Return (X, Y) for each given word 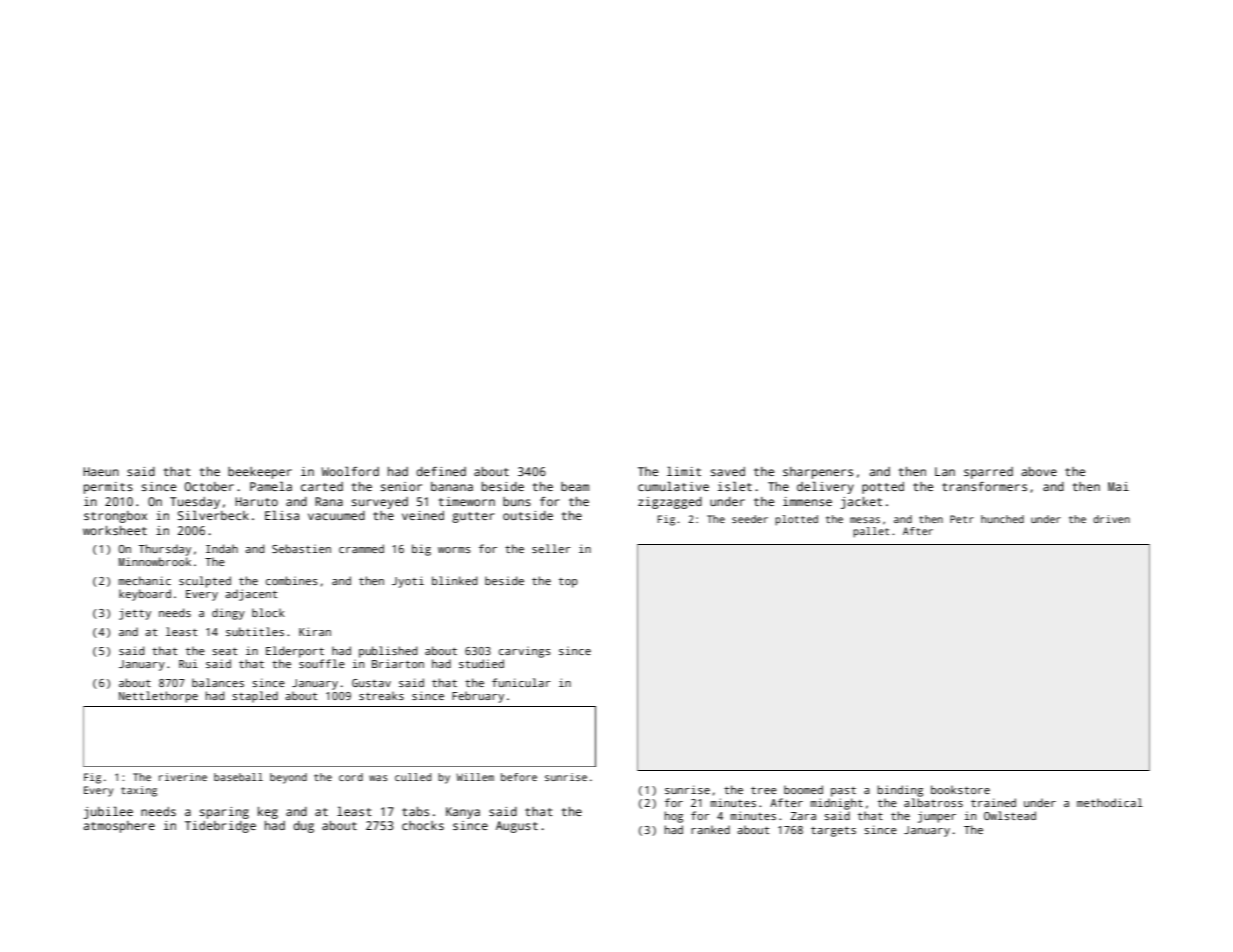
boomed (803, 789)
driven (1111, 519)
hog (674, 817)
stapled (255, 697)
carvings (525, 652)
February (478, 697)
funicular (521, 682)
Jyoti (408, 582)
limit (684, 471)
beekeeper (260, 473)
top (568, 583)
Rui (188, 663)
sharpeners (818, 473)
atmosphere (119, 827)
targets (833, 831)
